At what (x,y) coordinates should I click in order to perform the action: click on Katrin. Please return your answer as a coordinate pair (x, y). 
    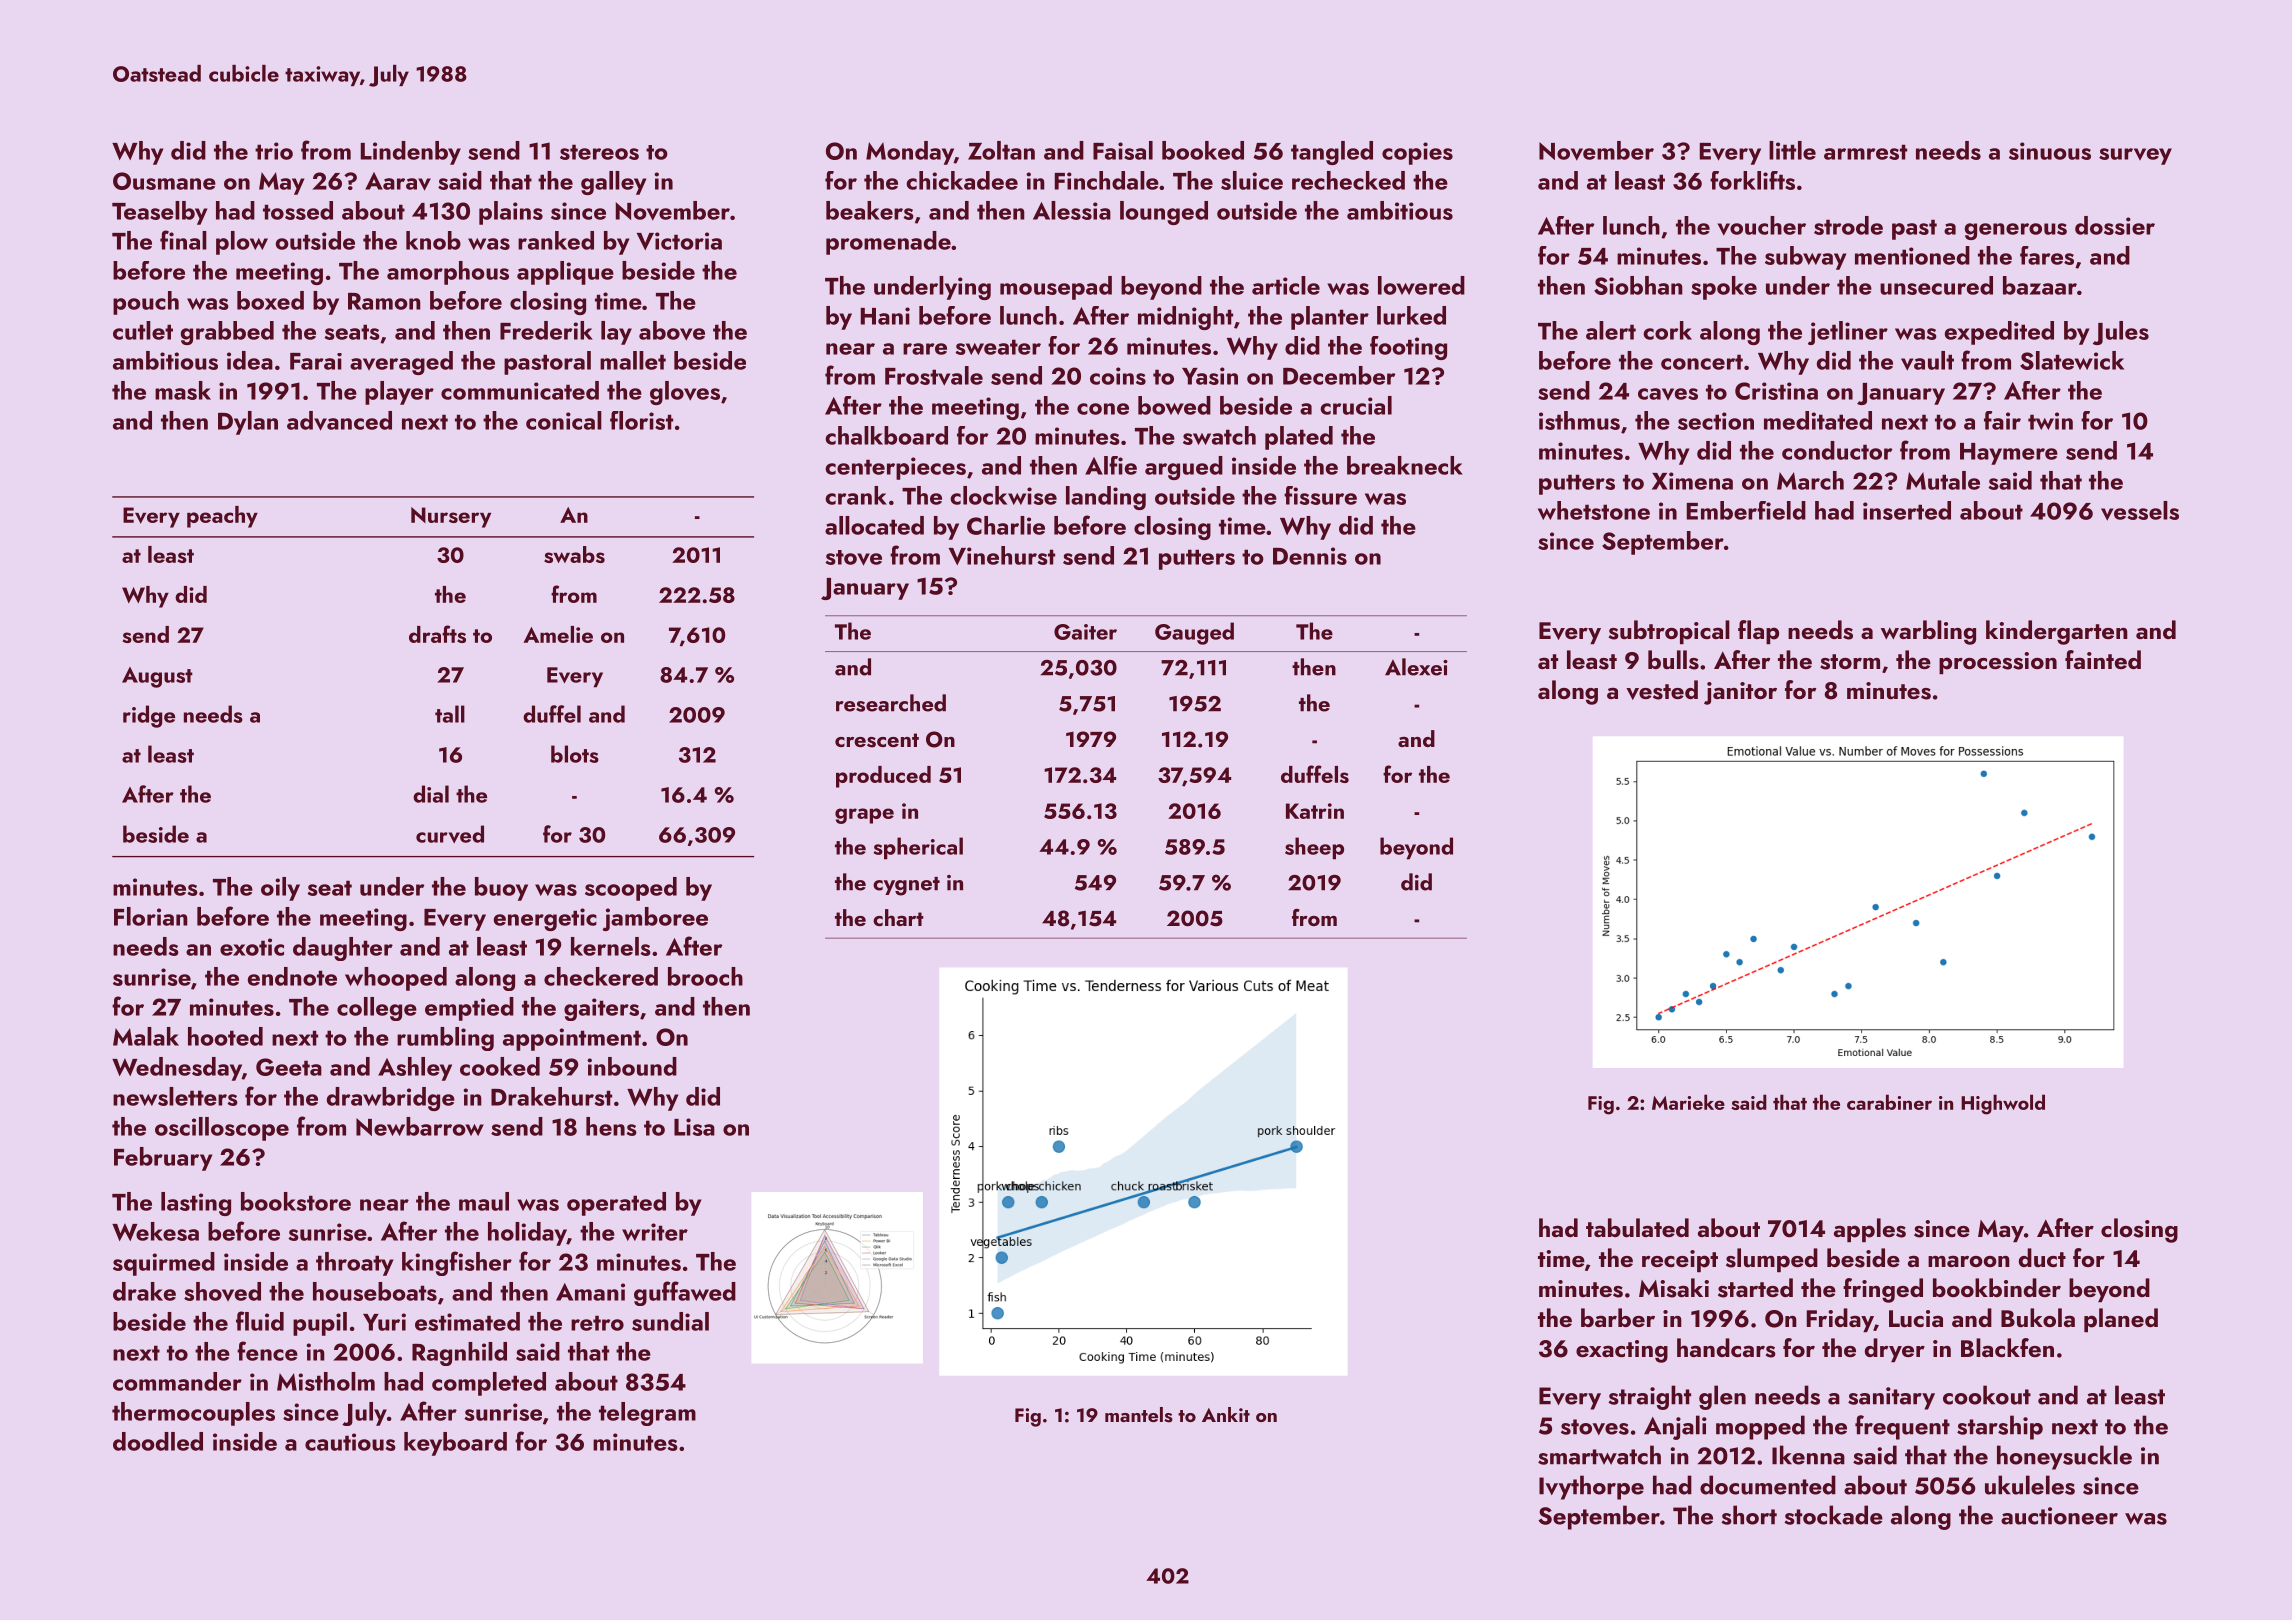
    Looking at the image, I should click on (1315, 811).
